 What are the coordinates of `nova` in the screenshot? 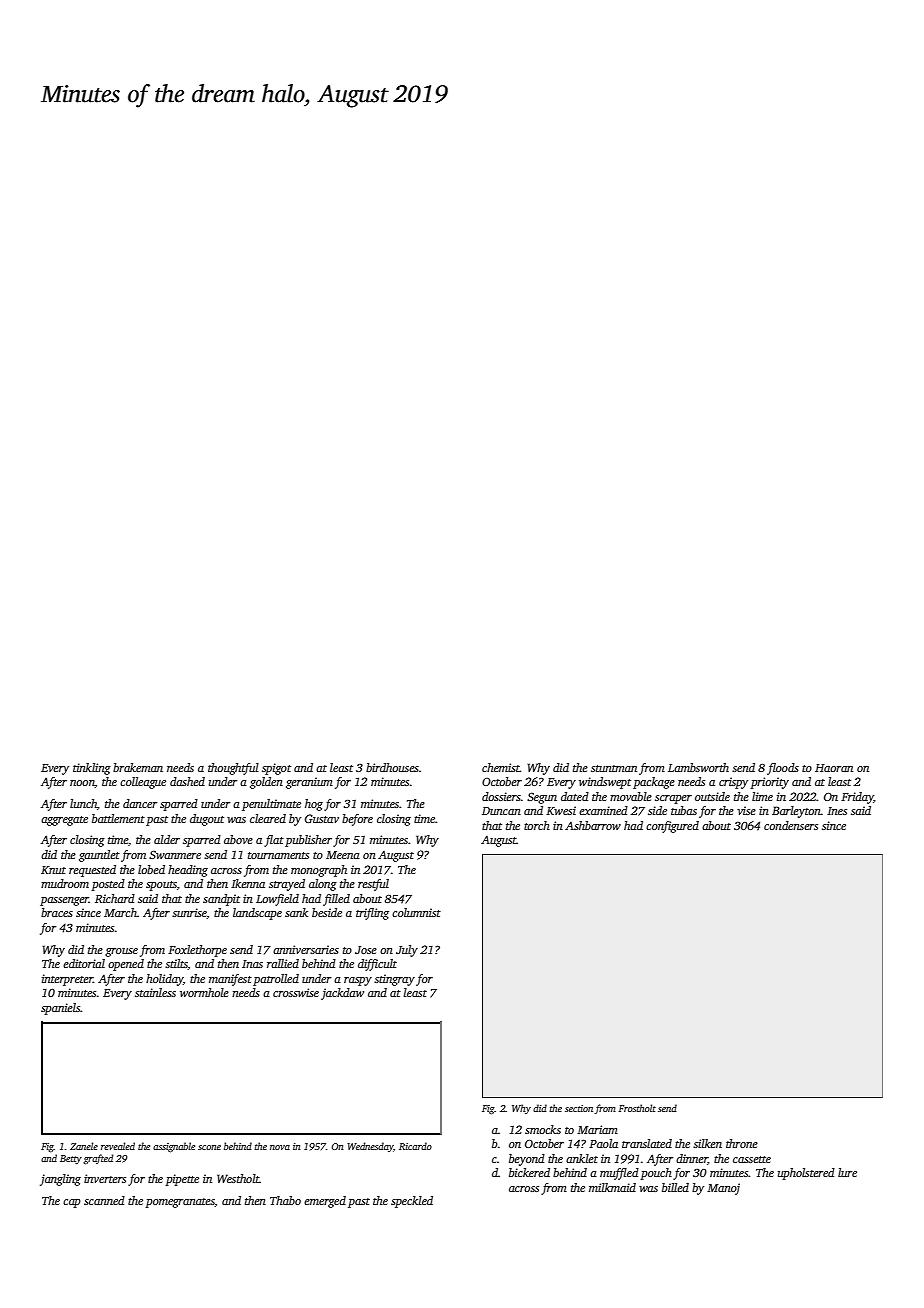 It's located at (280, 1147).
